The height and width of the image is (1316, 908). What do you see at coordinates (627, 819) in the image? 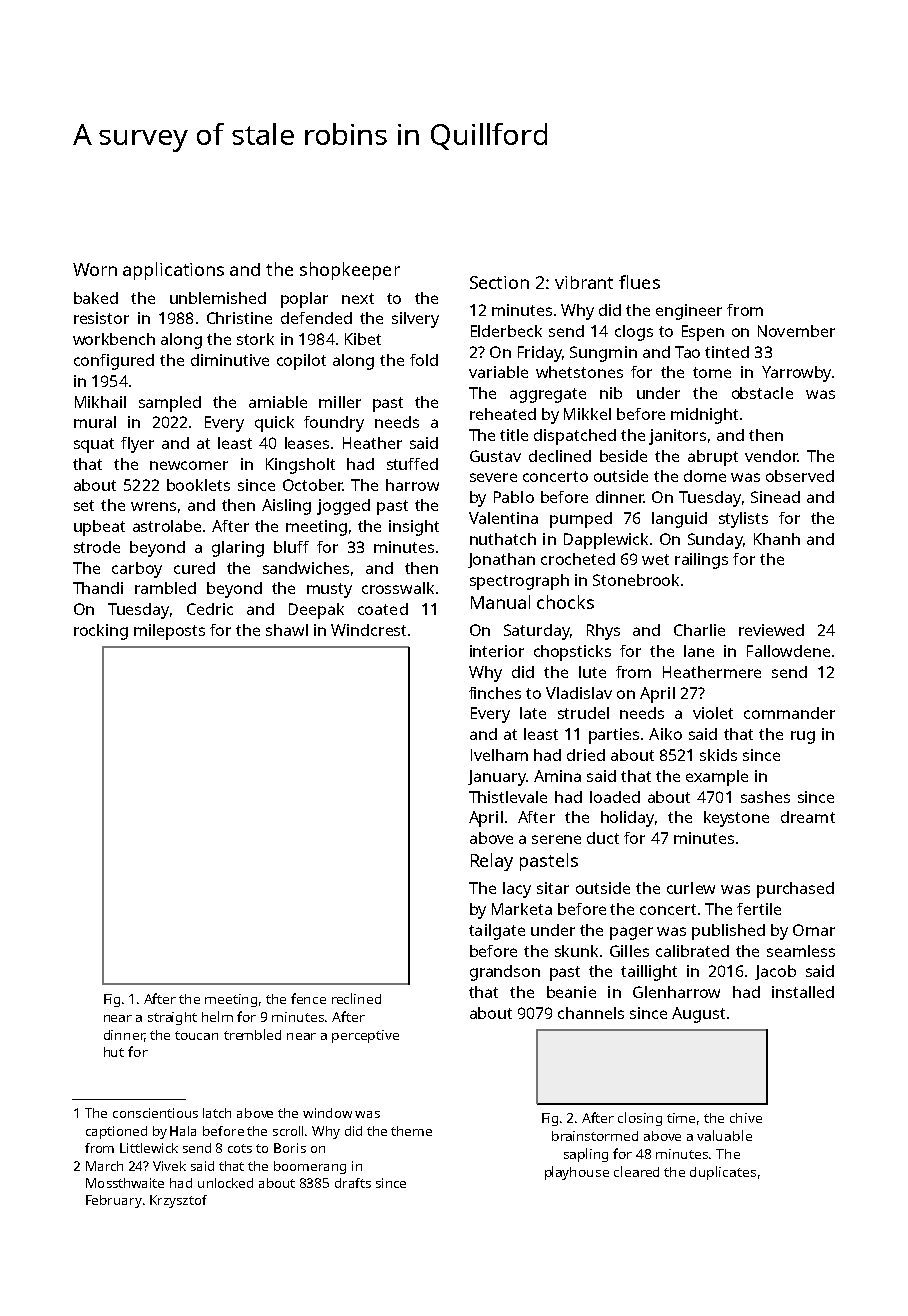
I see `holiday` at bounding box center [627, 819].
